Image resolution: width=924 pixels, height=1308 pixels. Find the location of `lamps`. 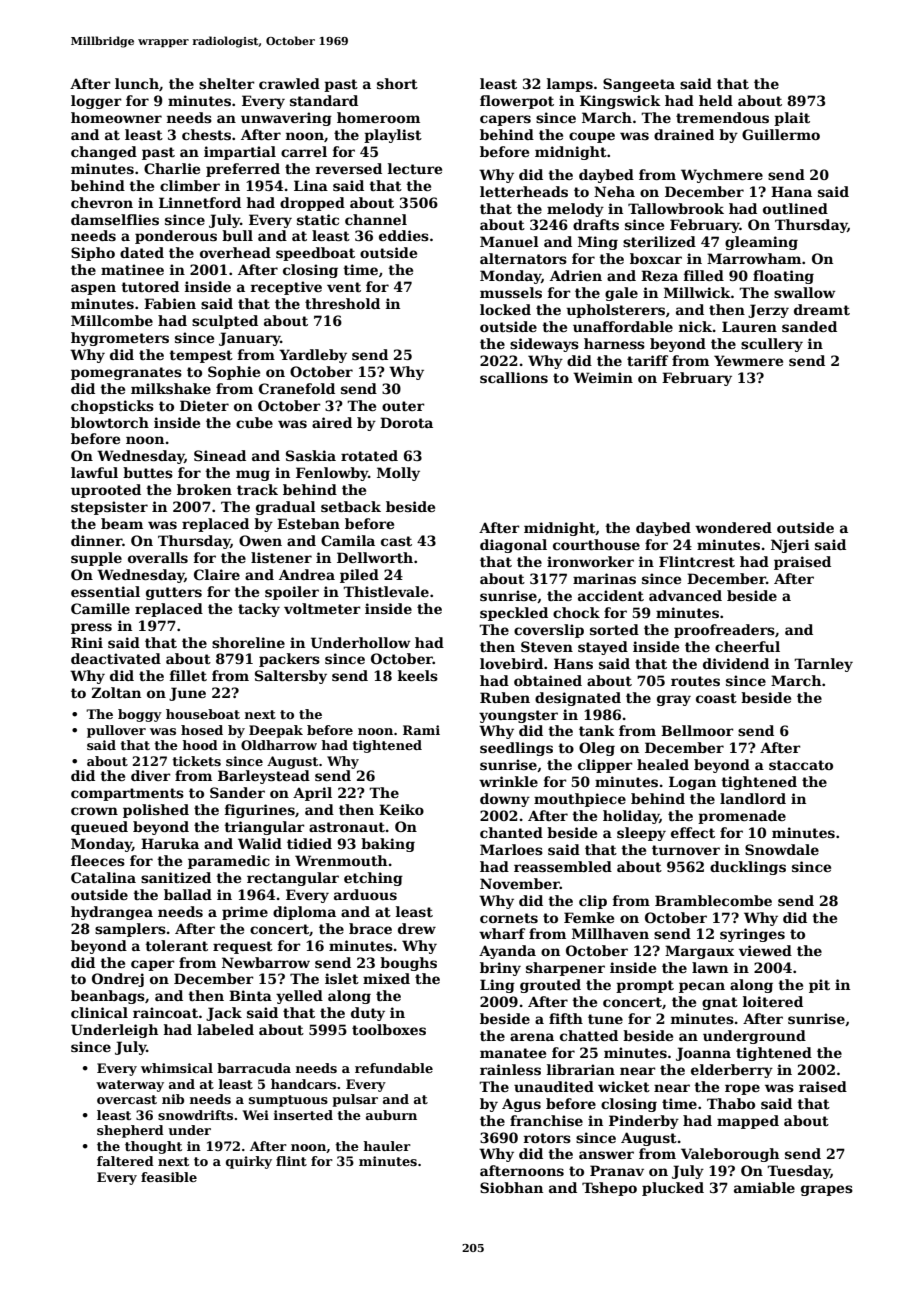

lamps is located at coordinates (570, 85).
